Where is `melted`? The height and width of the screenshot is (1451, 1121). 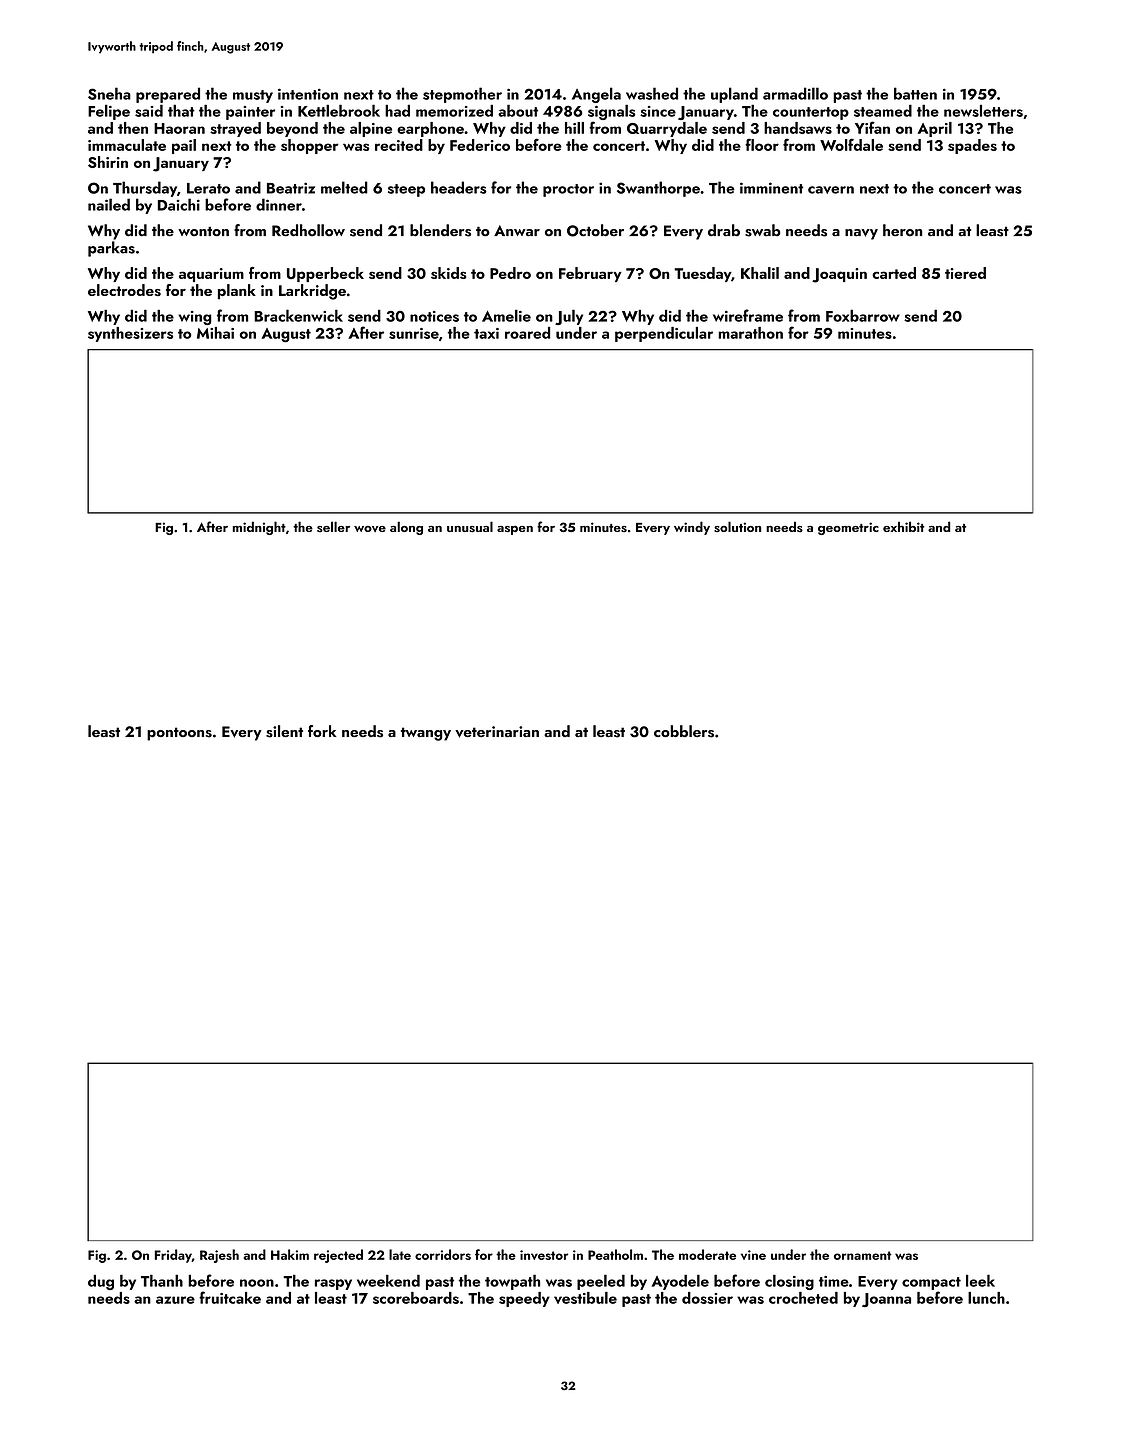 melted is located at coordinates (344, 187).
